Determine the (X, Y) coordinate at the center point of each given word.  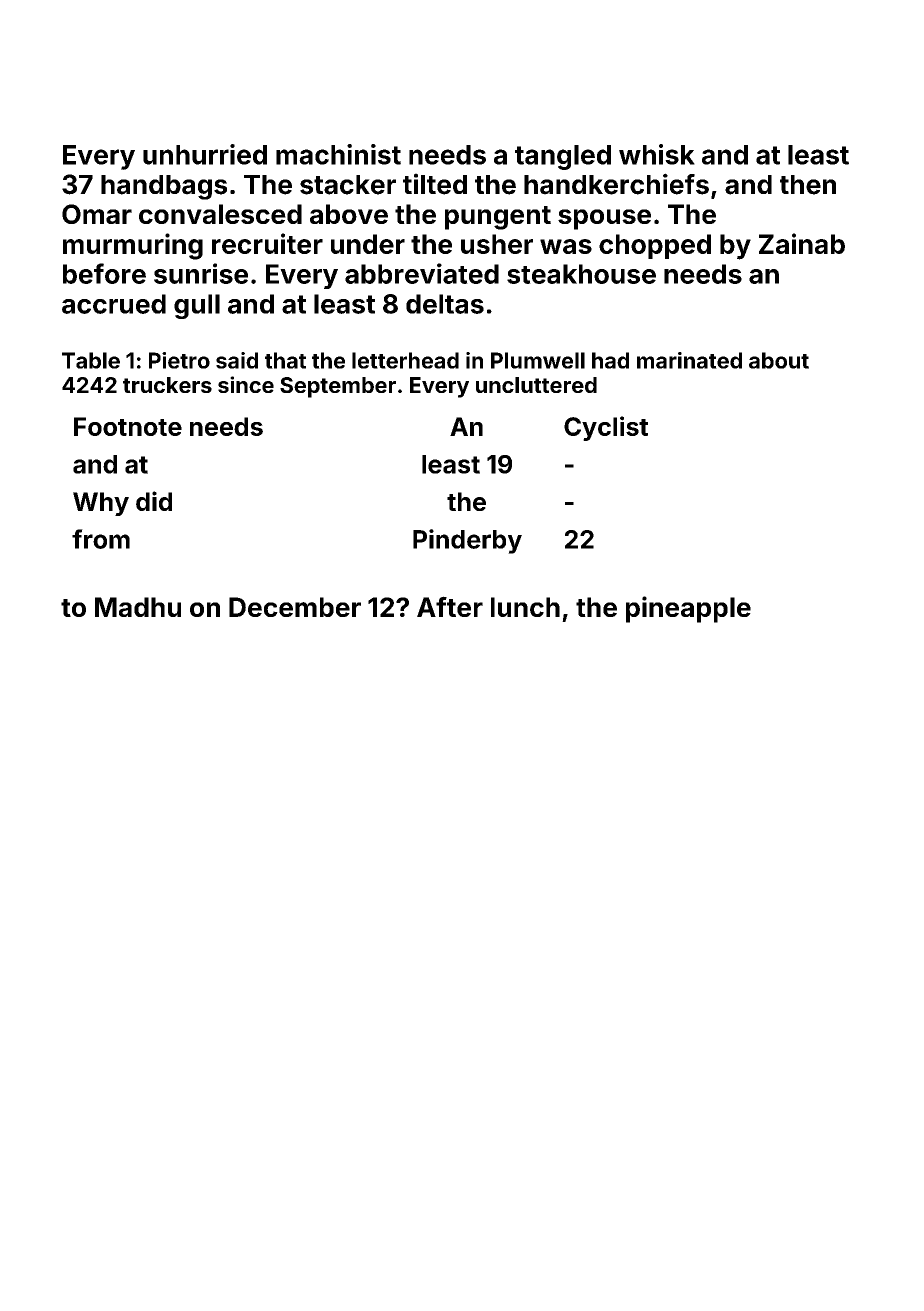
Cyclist (606, 428)
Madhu (138, 607)
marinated (689, 360)
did (154, 501)
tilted (435, 184)
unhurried (205, 154)
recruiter (267, 243)
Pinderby (467, 541)
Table (91, 360)
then (808, 185)
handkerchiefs (616, 184)
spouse (604, 219)
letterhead (405, 360)
